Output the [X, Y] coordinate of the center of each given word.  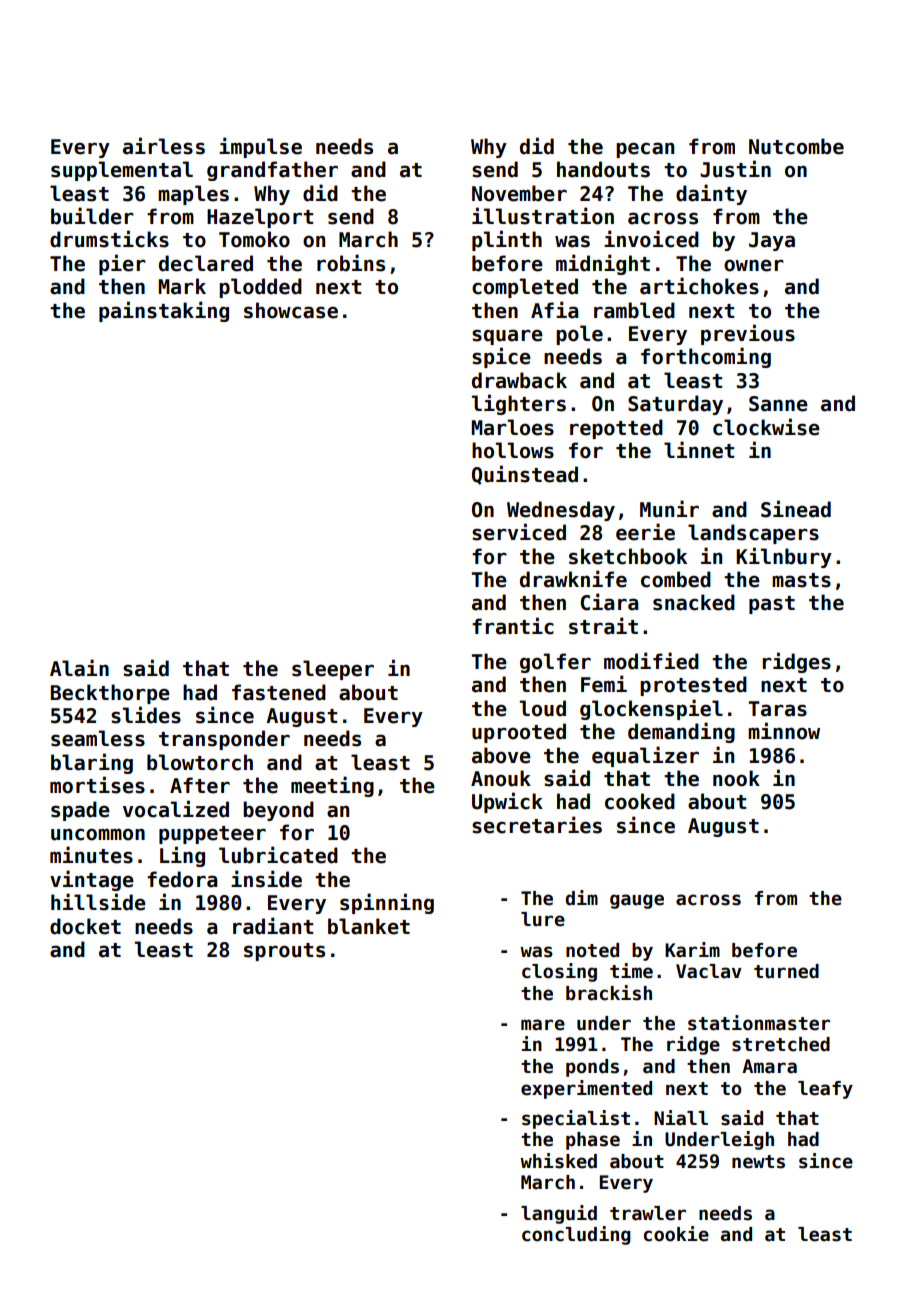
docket [85, 926]
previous [748, 334]
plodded [260, 288]
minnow [784, 731]
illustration [543, 216]
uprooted [519, 733]
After [200, 785]
